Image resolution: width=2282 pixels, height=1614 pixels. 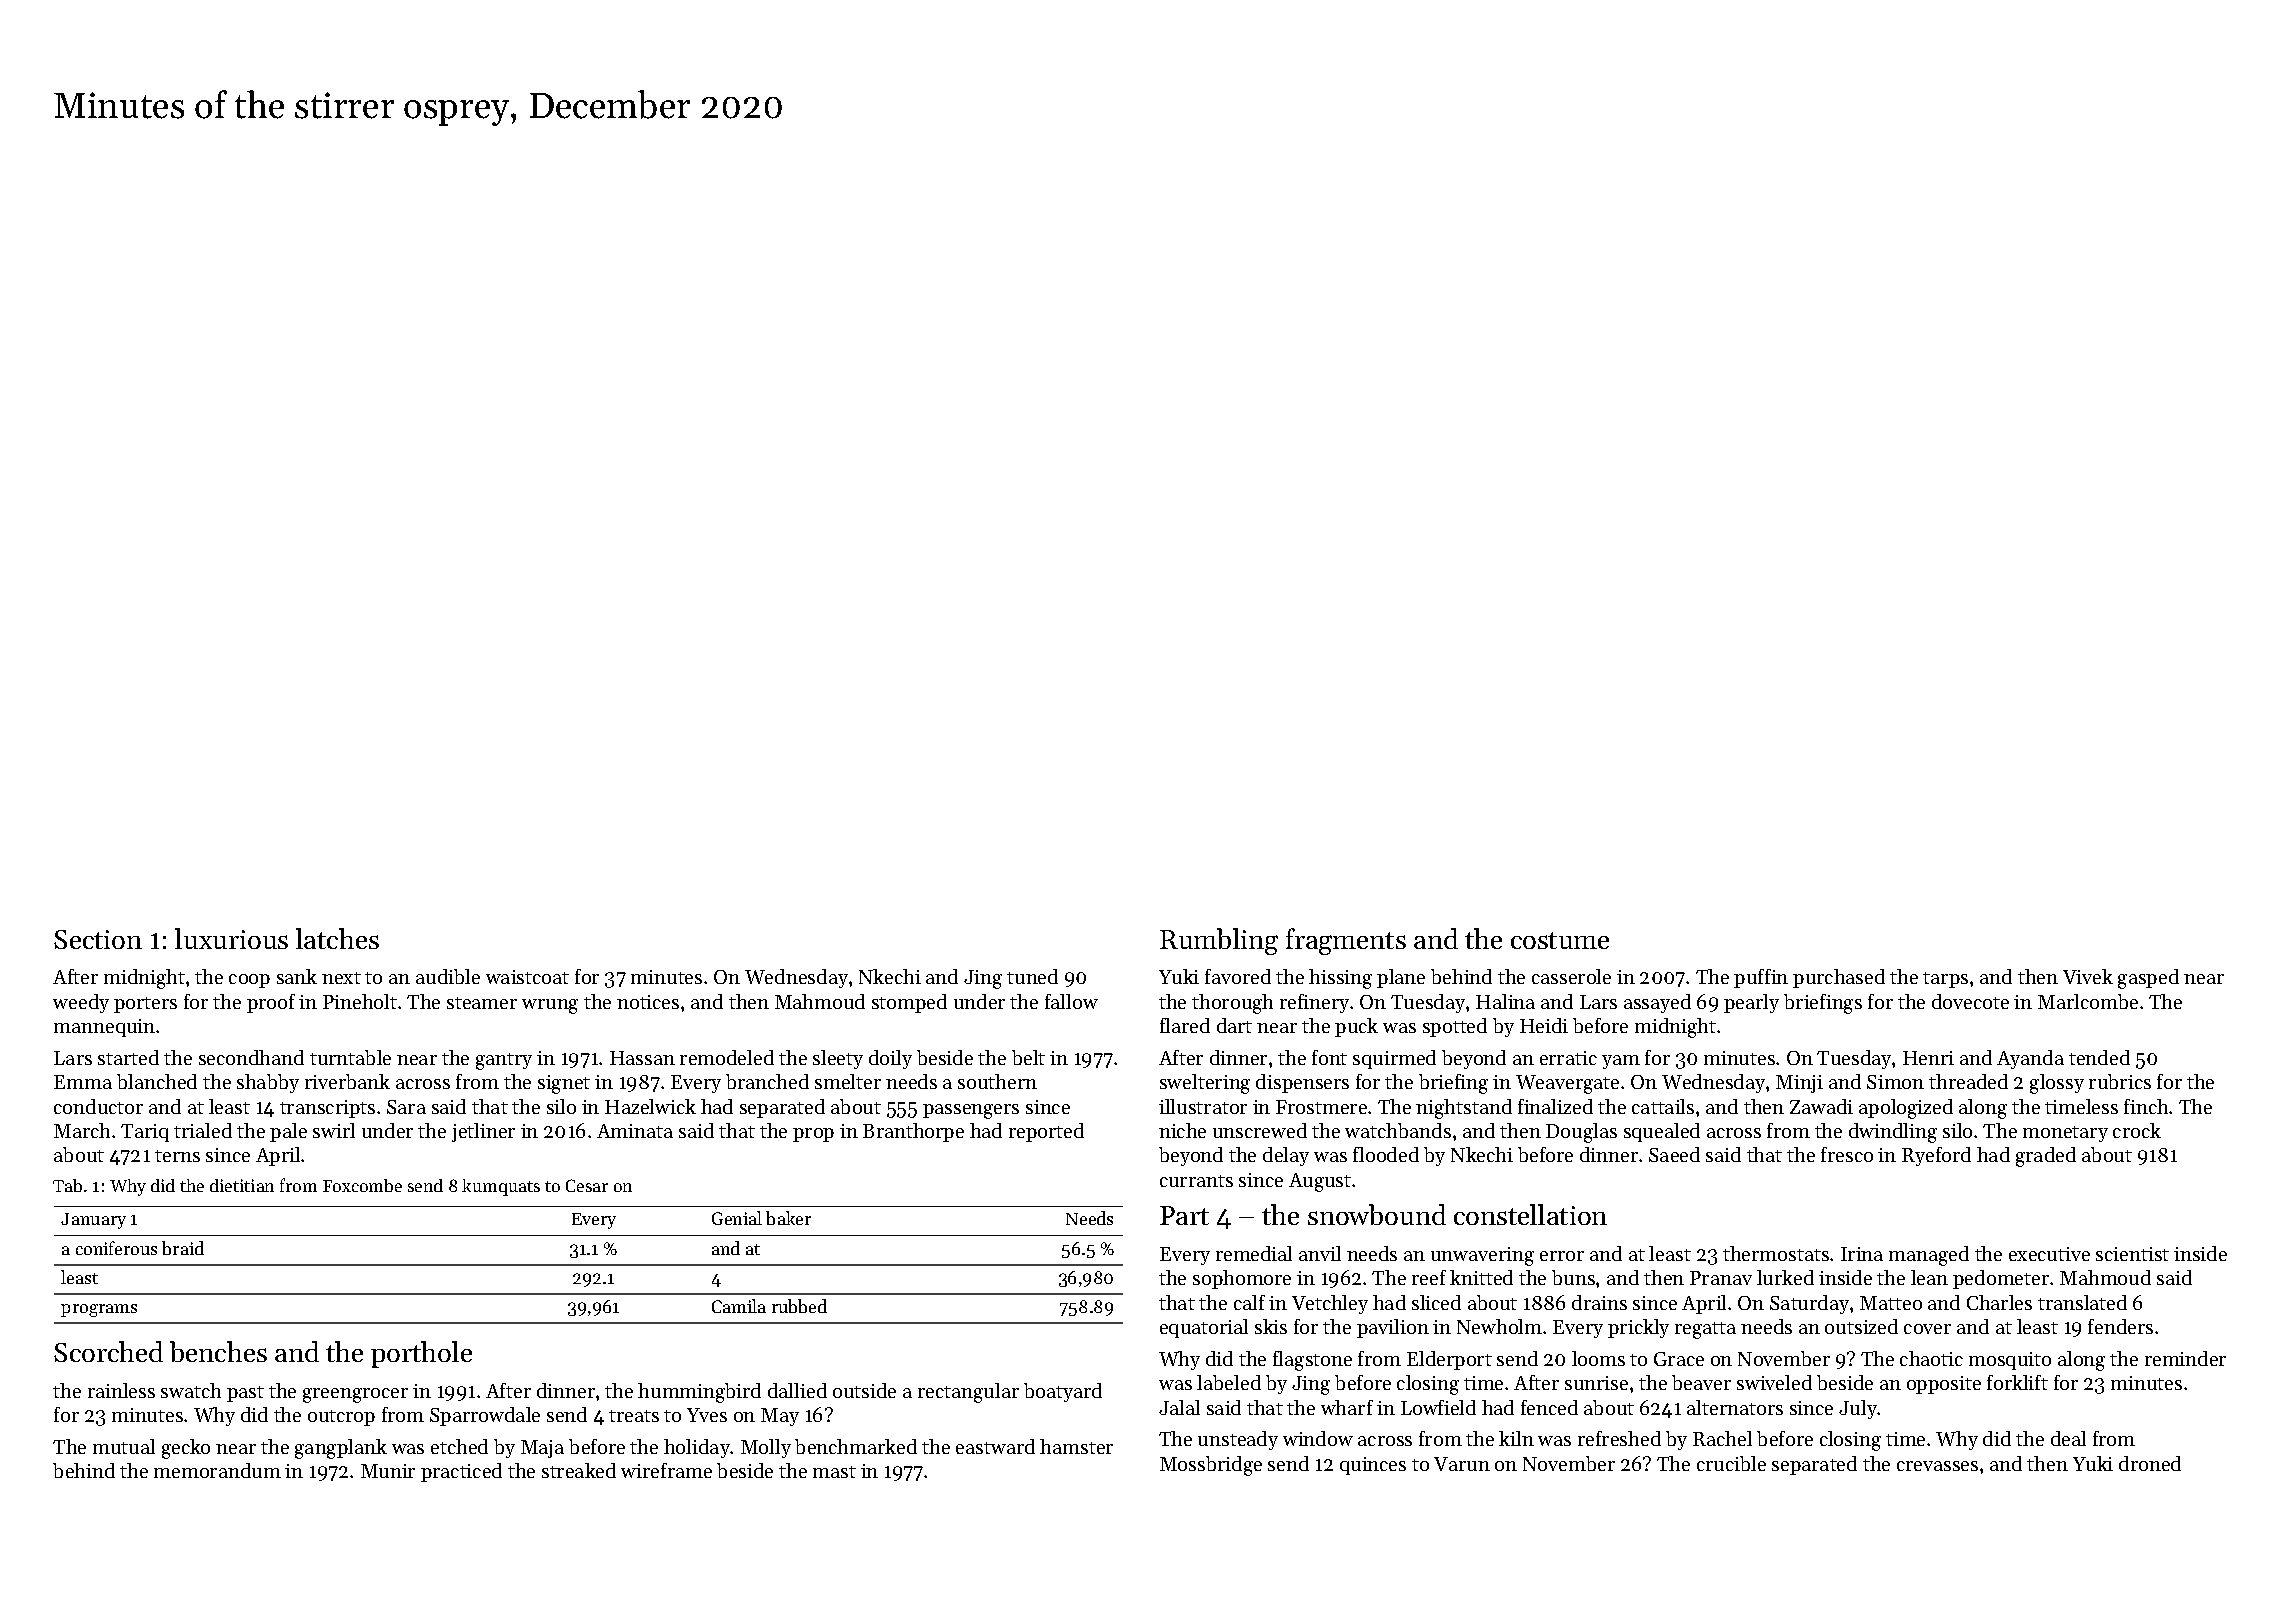 I want to click on wharf, so click(x=1347, y=1407).
